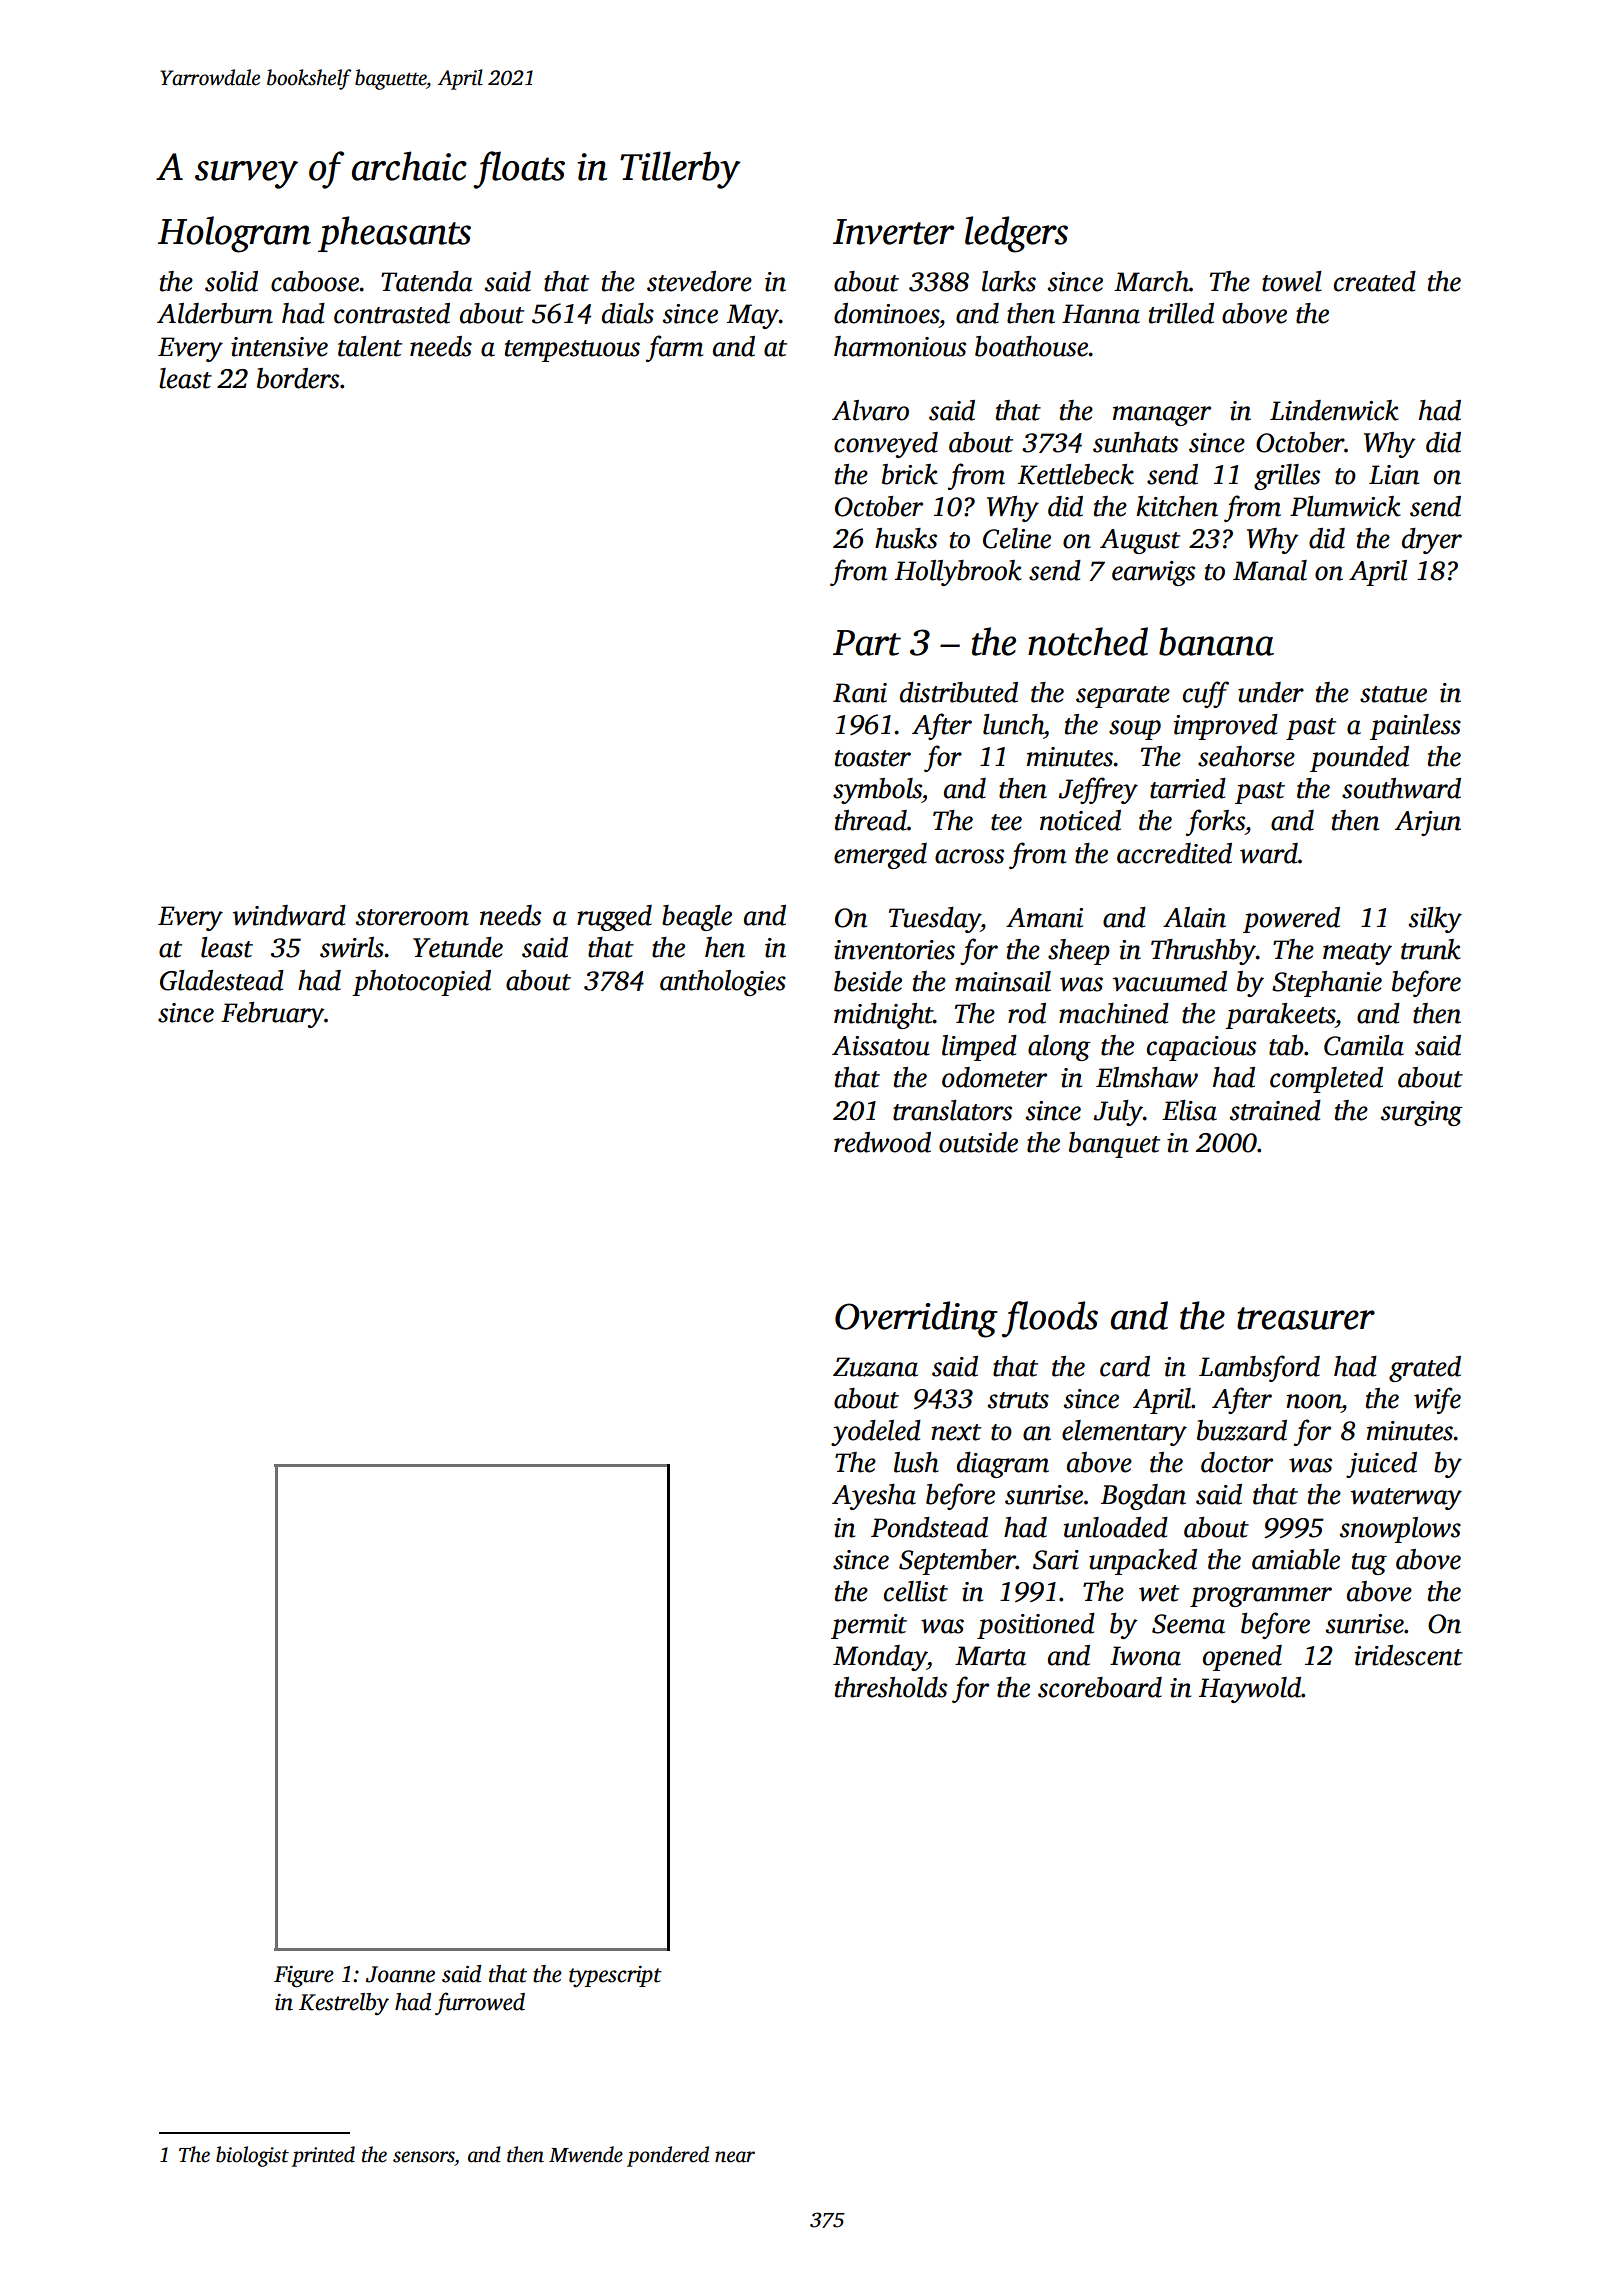  I want to click on February, so click(272, 1015).
